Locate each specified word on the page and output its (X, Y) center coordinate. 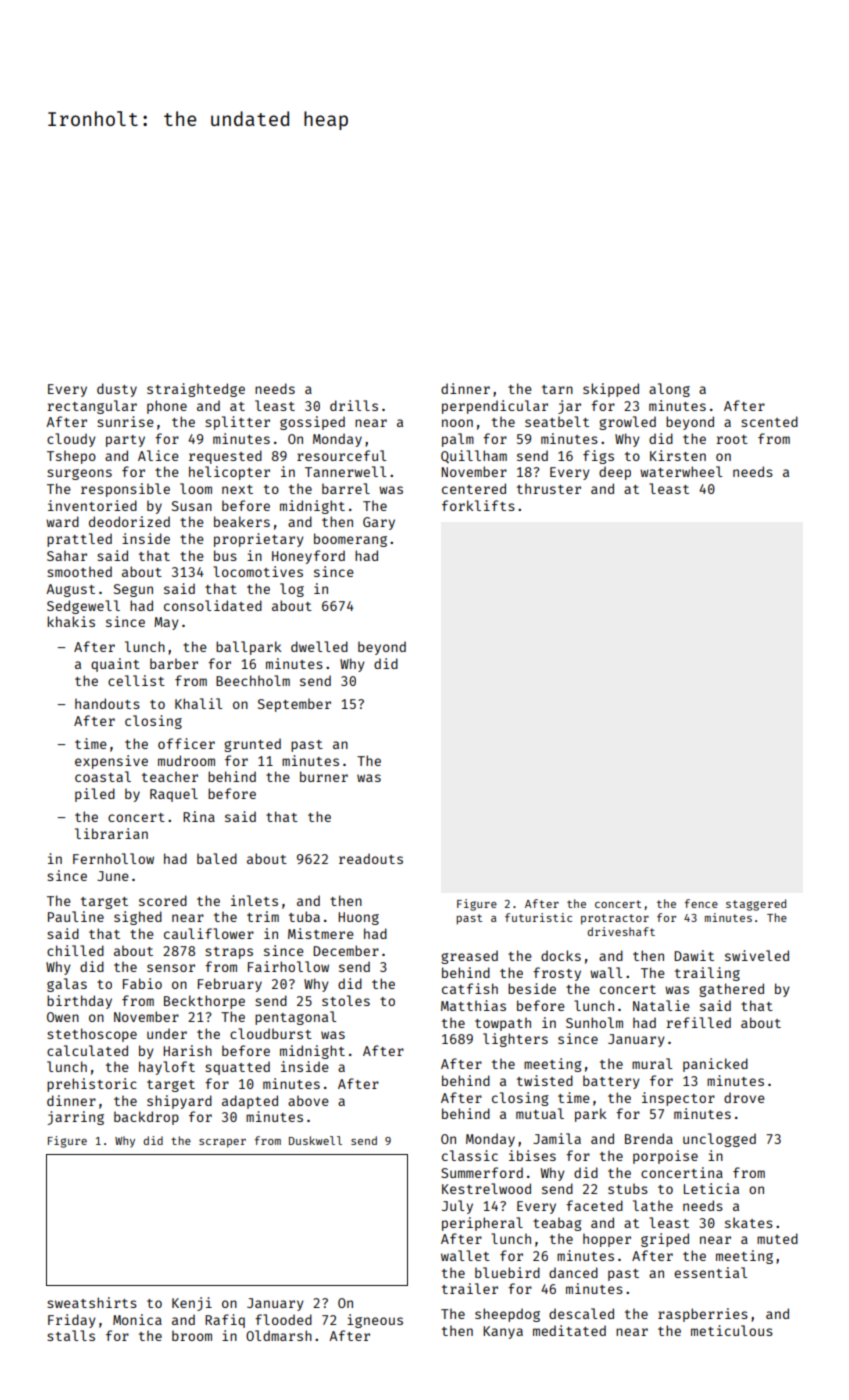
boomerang (350, 540)
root (732, 439)
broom (192, 1335)
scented (769, 421)
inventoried (92, 505)
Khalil (198, 703)
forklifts (478, 505)
